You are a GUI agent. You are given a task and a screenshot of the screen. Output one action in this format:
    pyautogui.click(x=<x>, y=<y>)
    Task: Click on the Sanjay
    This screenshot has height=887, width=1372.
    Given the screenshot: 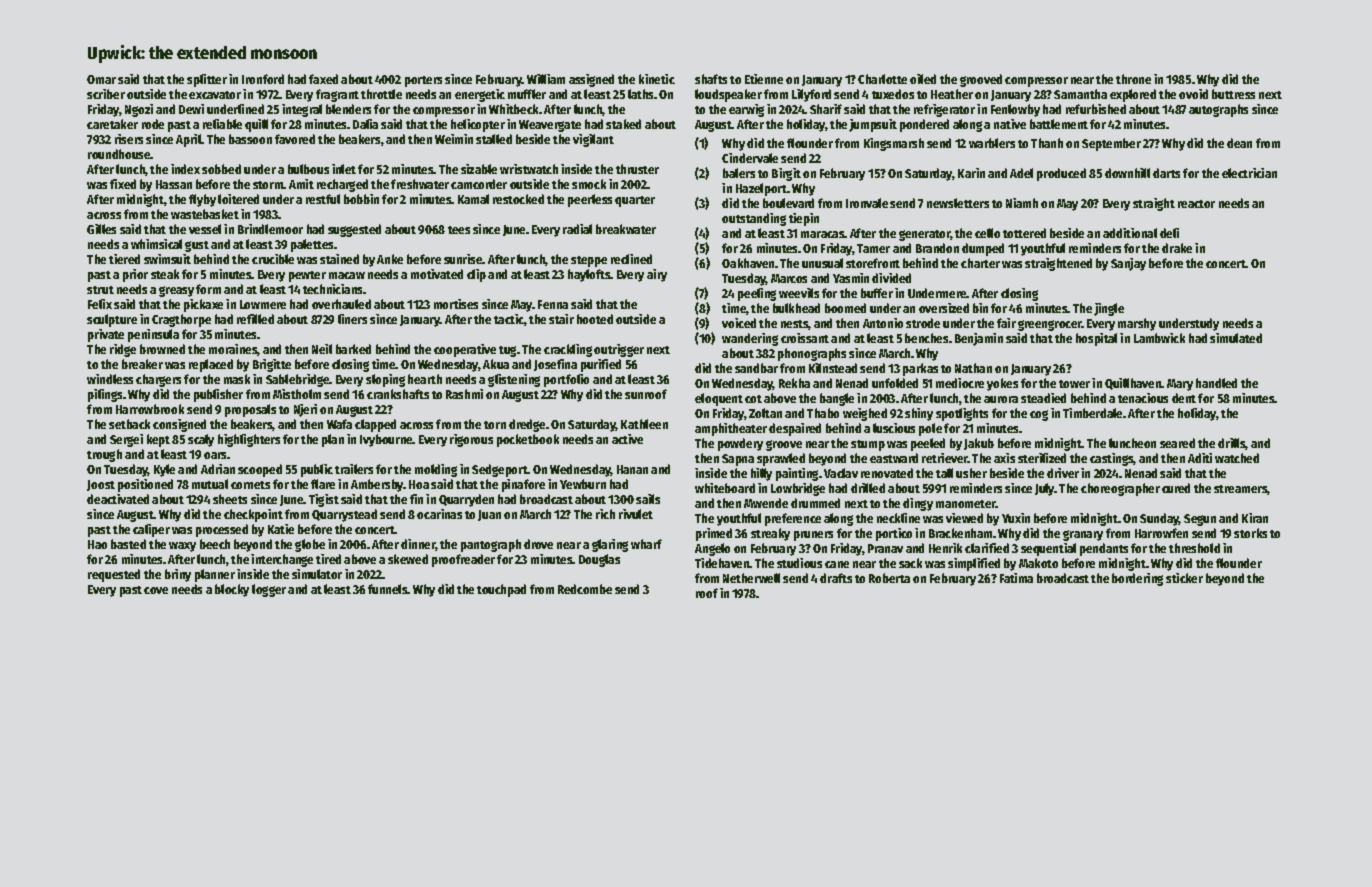 What is the action you would take?
    pyautogui.click(x=1128, y=264)
